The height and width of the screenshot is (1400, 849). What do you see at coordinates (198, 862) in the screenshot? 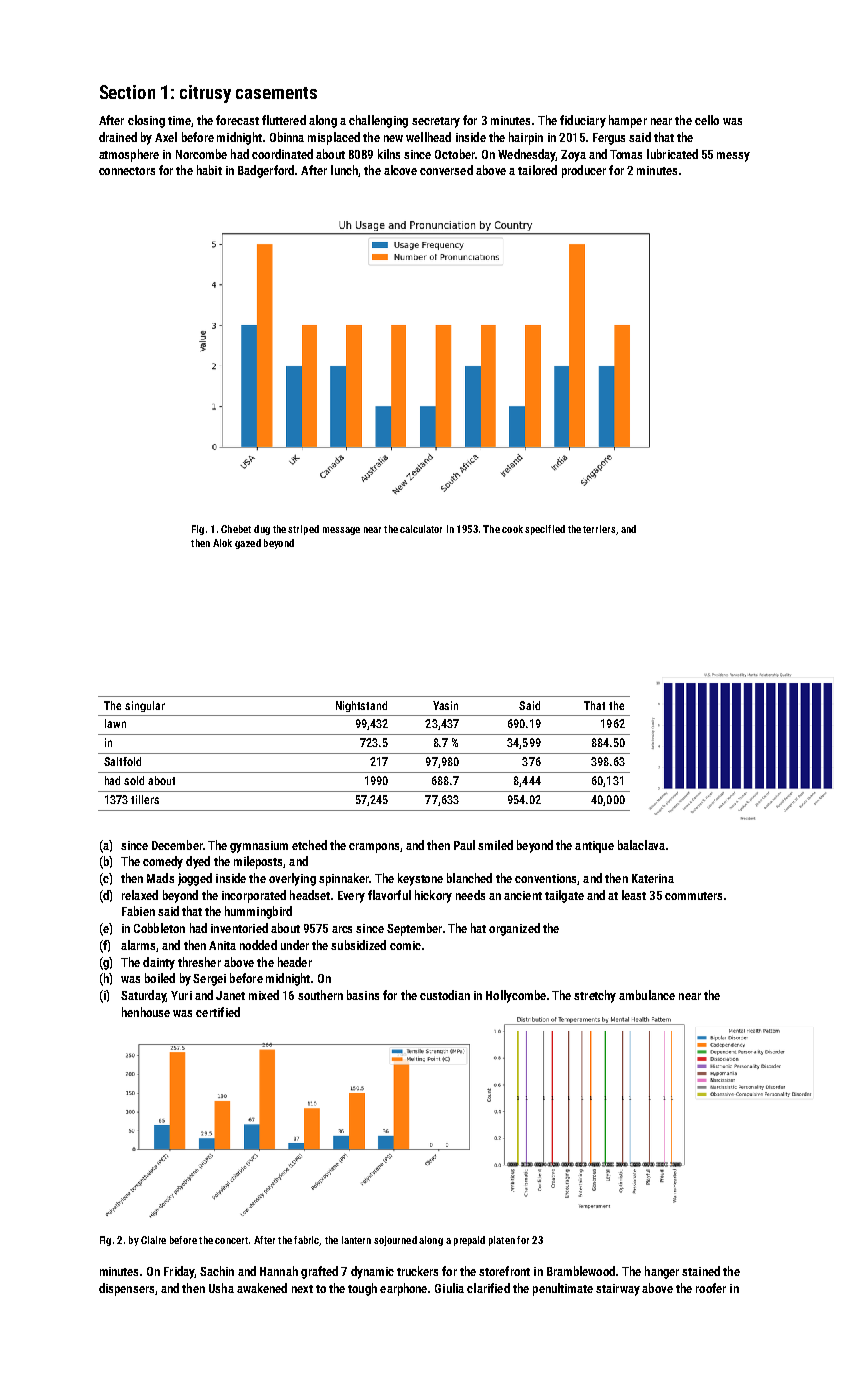
I see `dyed` at bounding box center [198, 862].
